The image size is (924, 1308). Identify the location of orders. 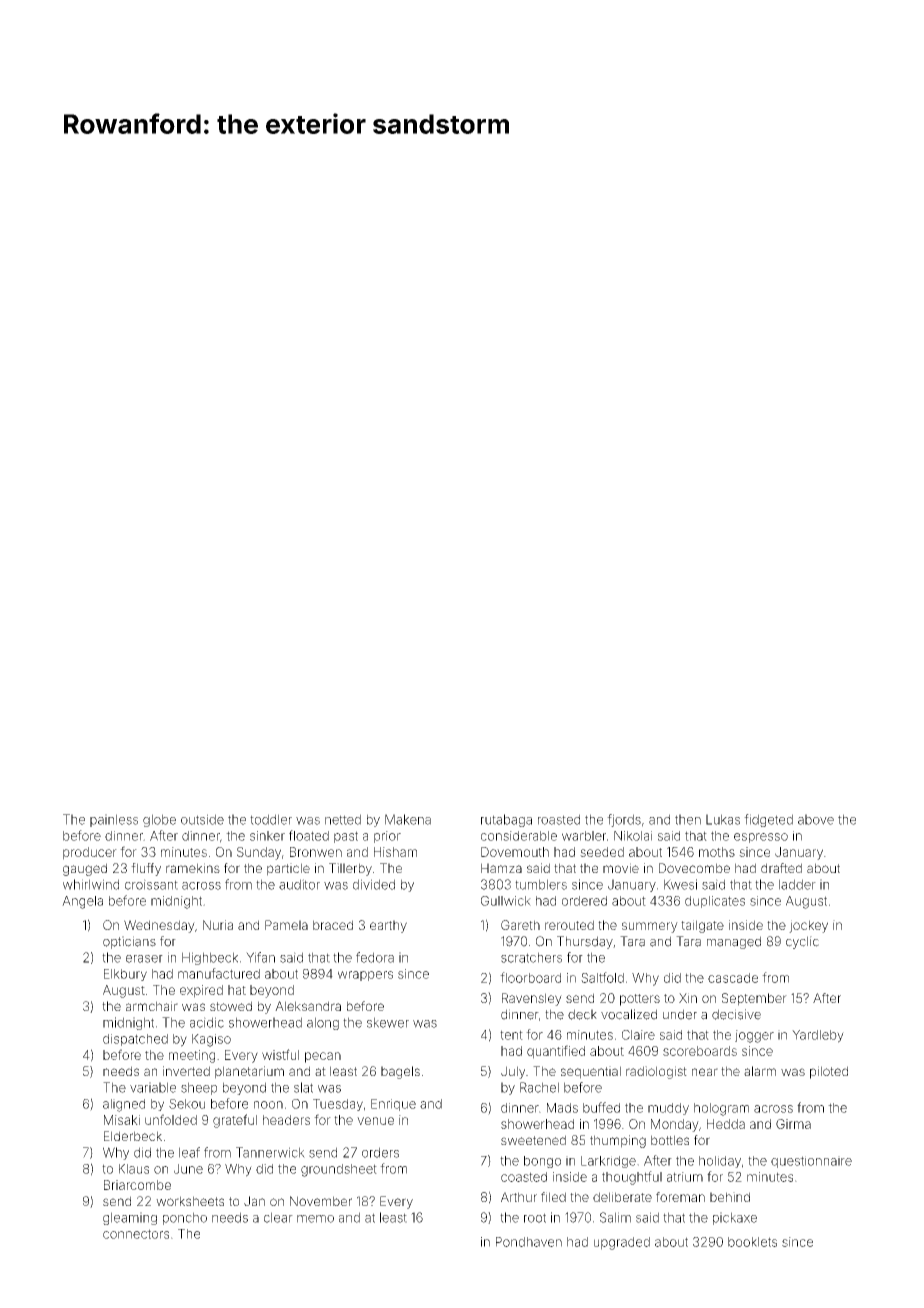
(380, 1152).
